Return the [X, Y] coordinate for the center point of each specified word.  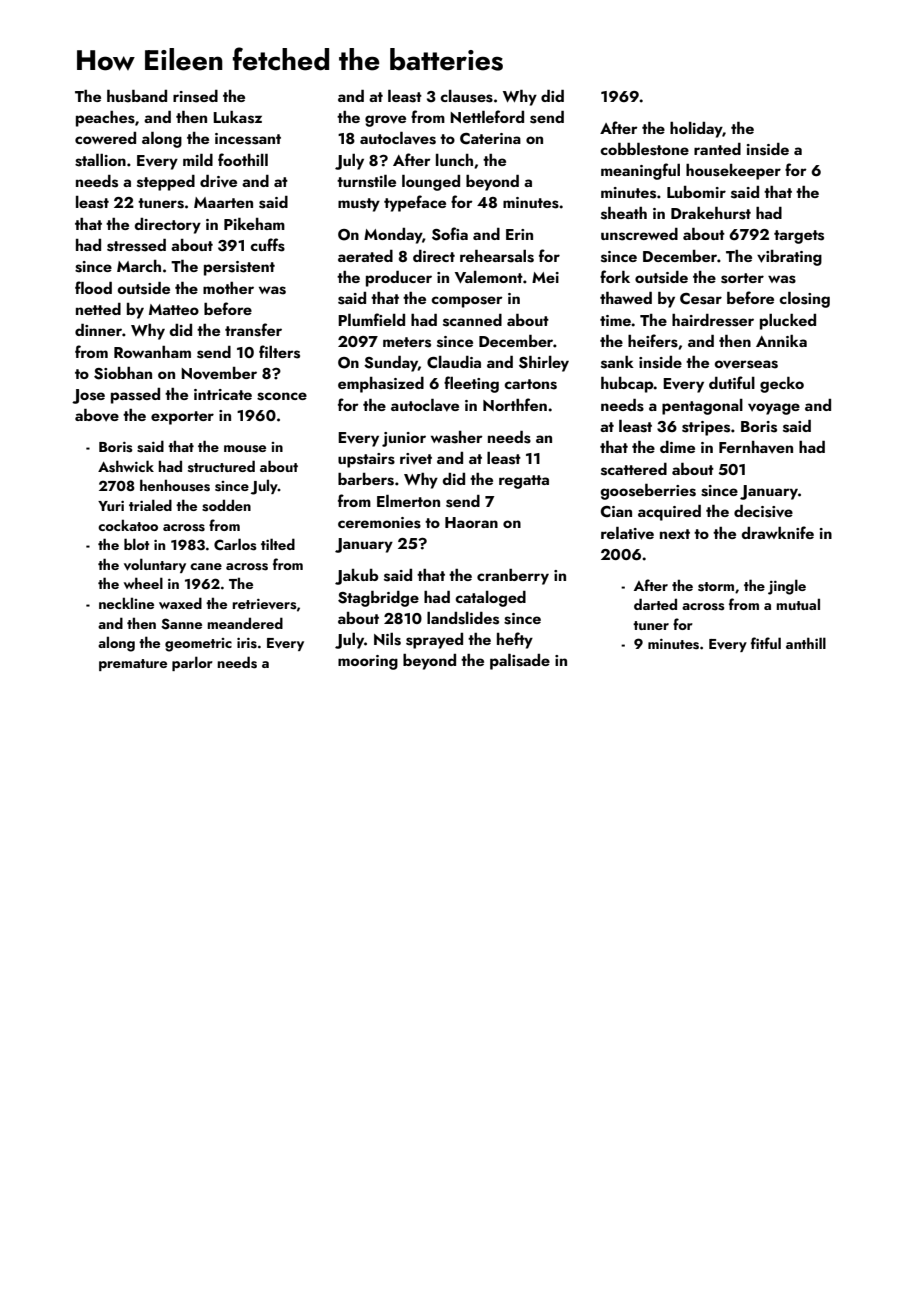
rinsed [195, 96]
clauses [466, 96]
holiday [696, 130]
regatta [524, 482]
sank [617, 362]
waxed [180, 603]
